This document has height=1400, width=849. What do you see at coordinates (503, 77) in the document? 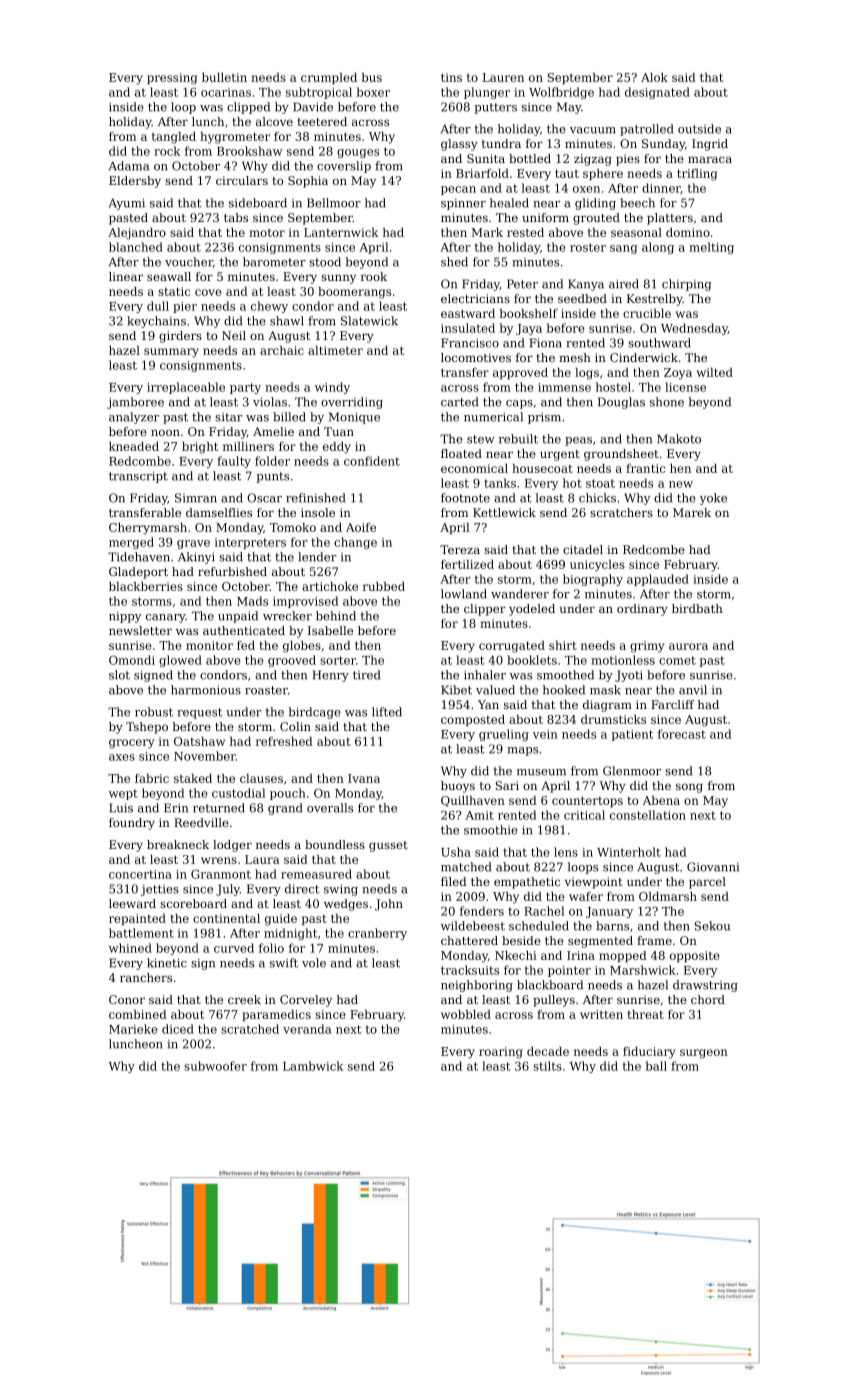
I see `Lauren` at bounding box center [503, 77].
